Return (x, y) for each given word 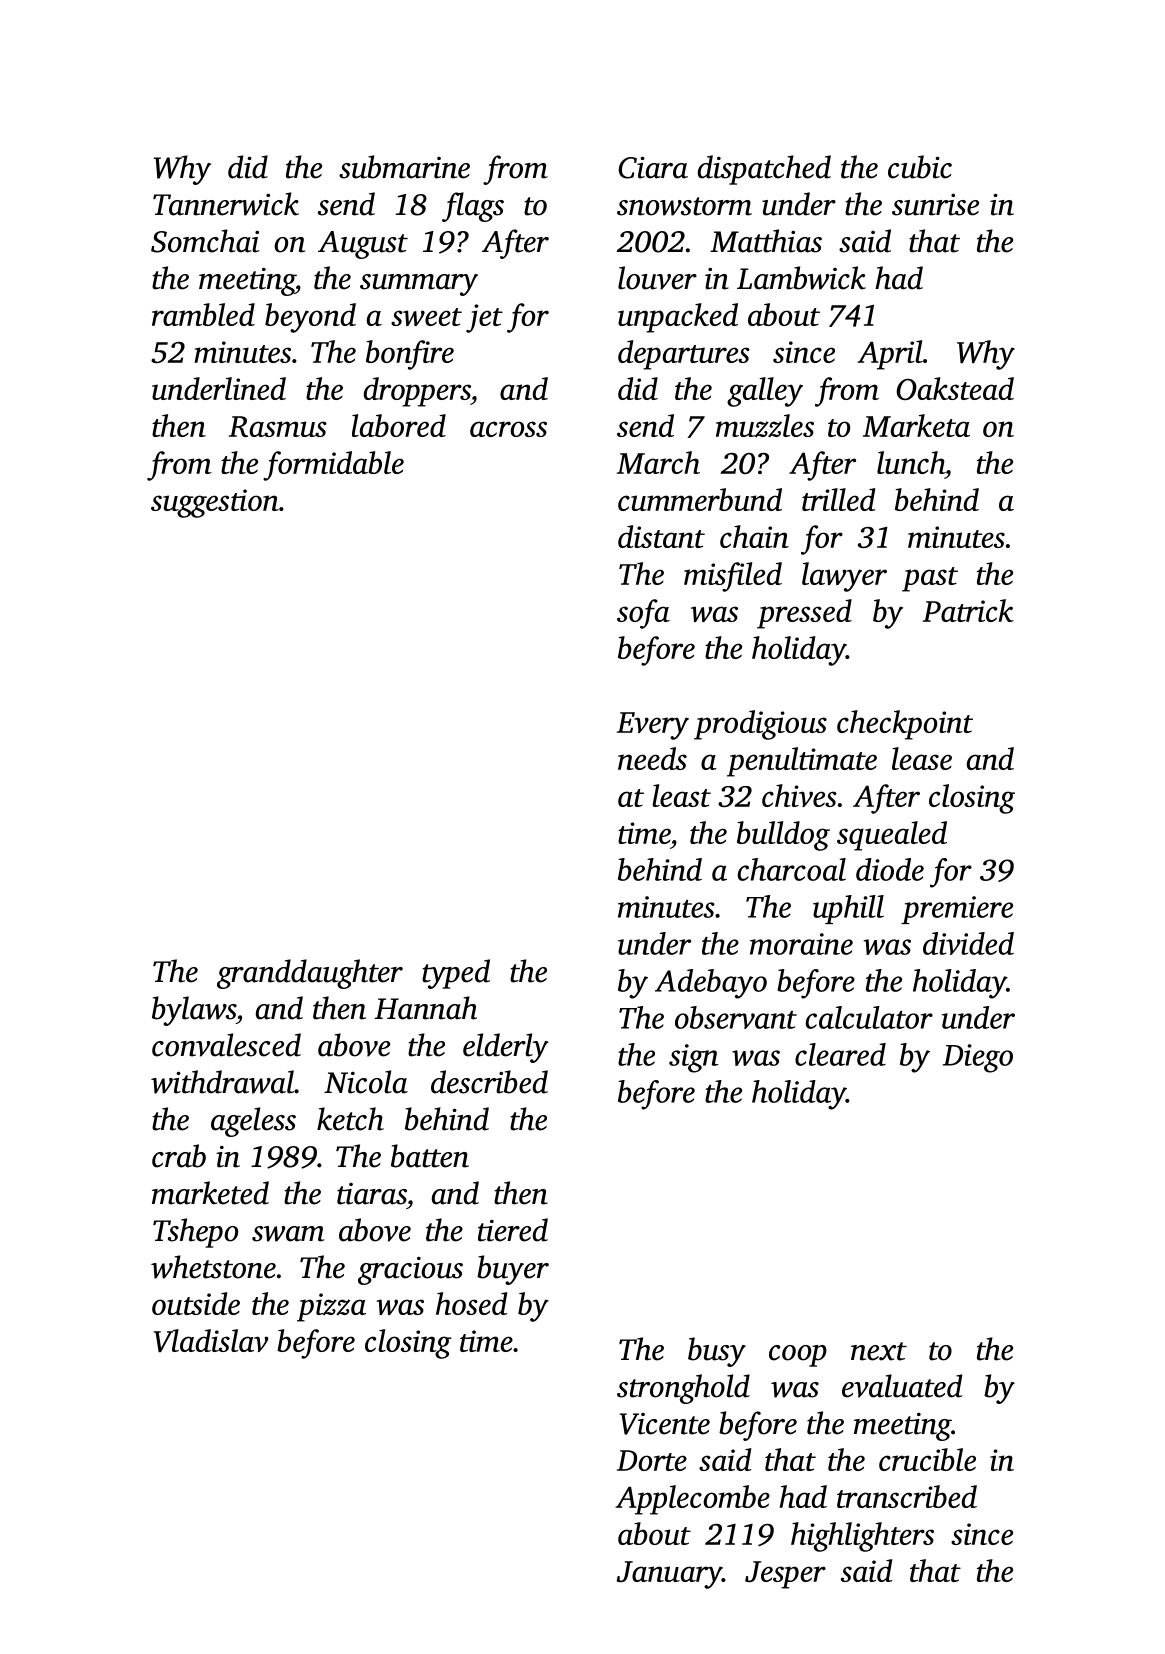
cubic (920, 167)
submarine (404, 167)
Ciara (653, 167)
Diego (978, 1058)
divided (968, 943)
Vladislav (211, 1341)
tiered (513, 1230)
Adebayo (711, 984)
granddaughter (310, 974)
